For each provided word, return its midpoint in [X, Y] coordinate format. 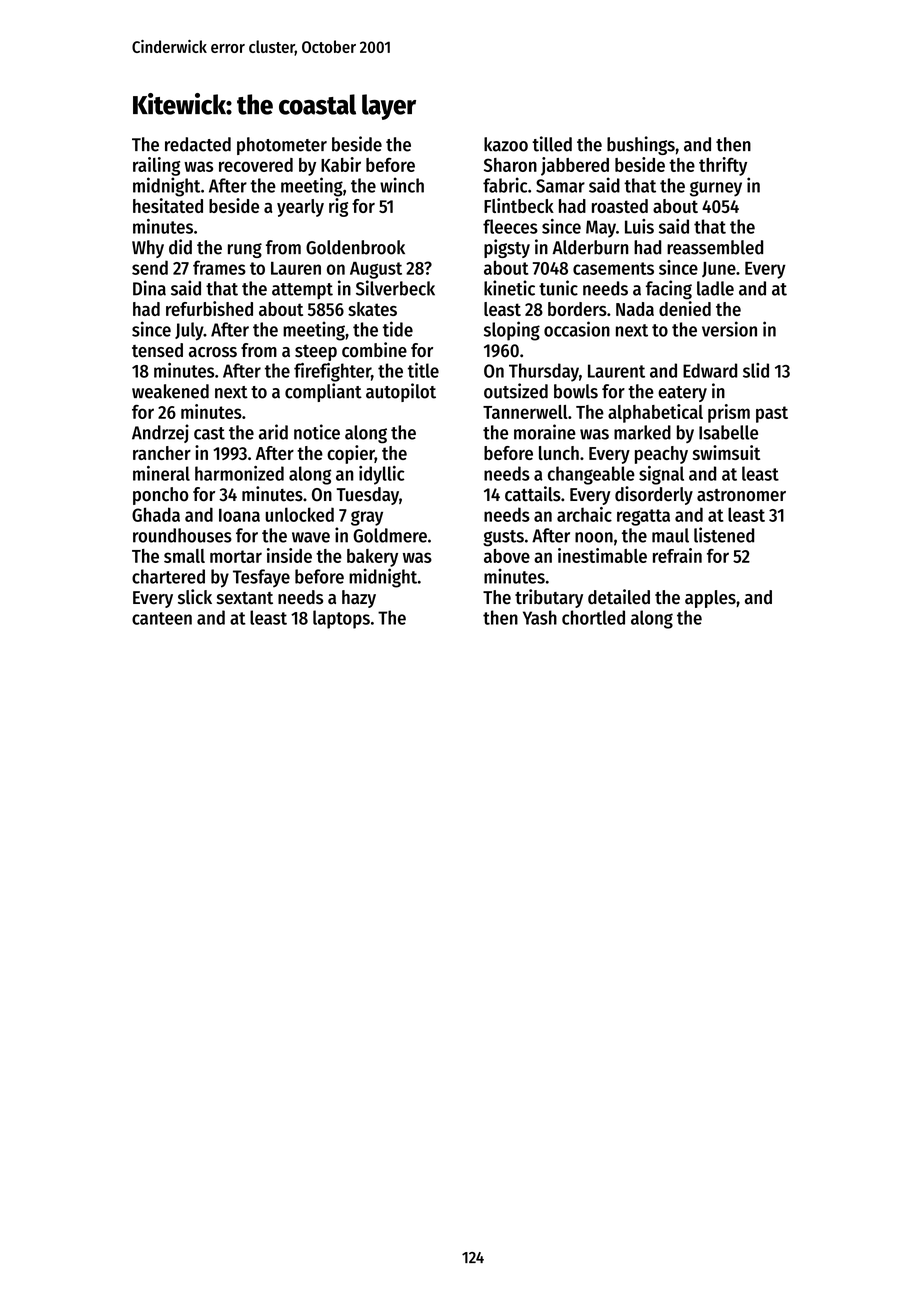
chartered [168, 576]
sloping [512, 331]
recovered [256, 165]
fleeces [510, 226]
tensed [157, 350]
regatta [643, 517]
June [719, 269]
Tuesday [368, 496]
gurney [716, 189]
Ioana [239, 515]
